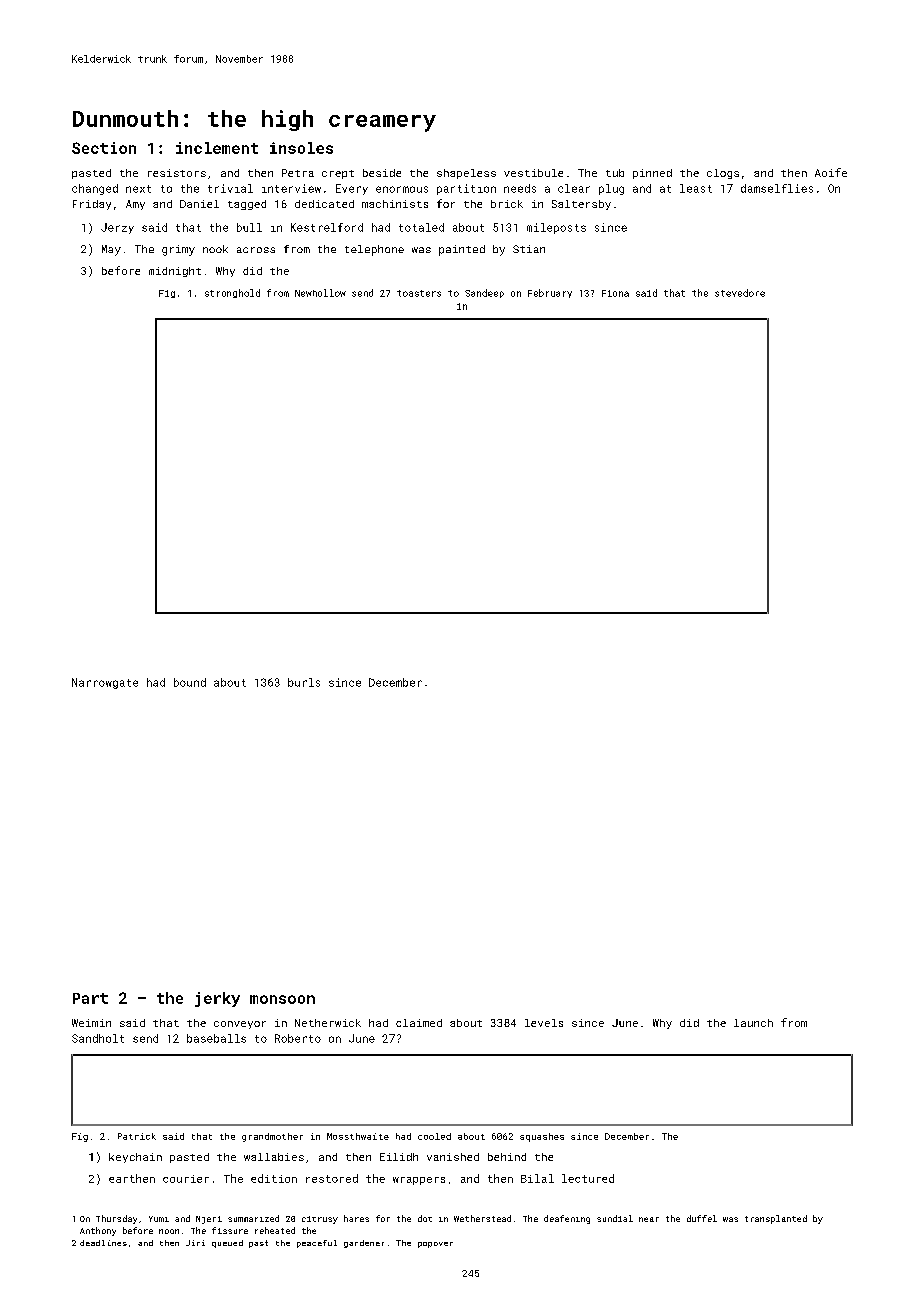  I want to click on popover, so click(435, 1245).
